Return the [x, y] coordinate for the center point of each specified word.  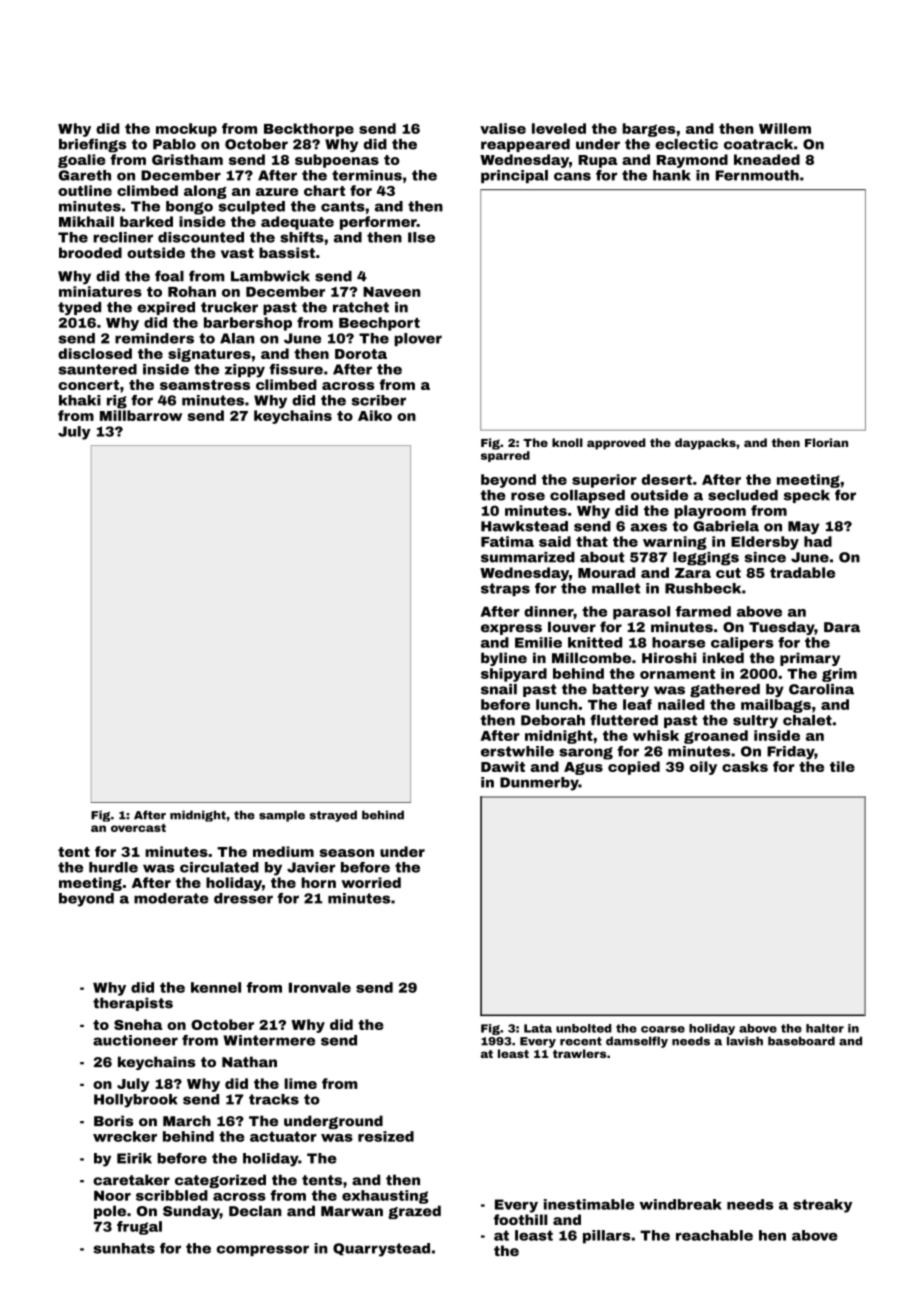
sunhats [124, 1248]
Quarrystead [381, 1250]
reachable [714, 1235]
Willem [785, 128]
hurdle [113, 867]
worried [371, 882]
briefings [93, 145]
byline [504, 659]
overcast [138, 828]
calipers [742, 644]
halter [825, 1028]
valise [503, 128]
